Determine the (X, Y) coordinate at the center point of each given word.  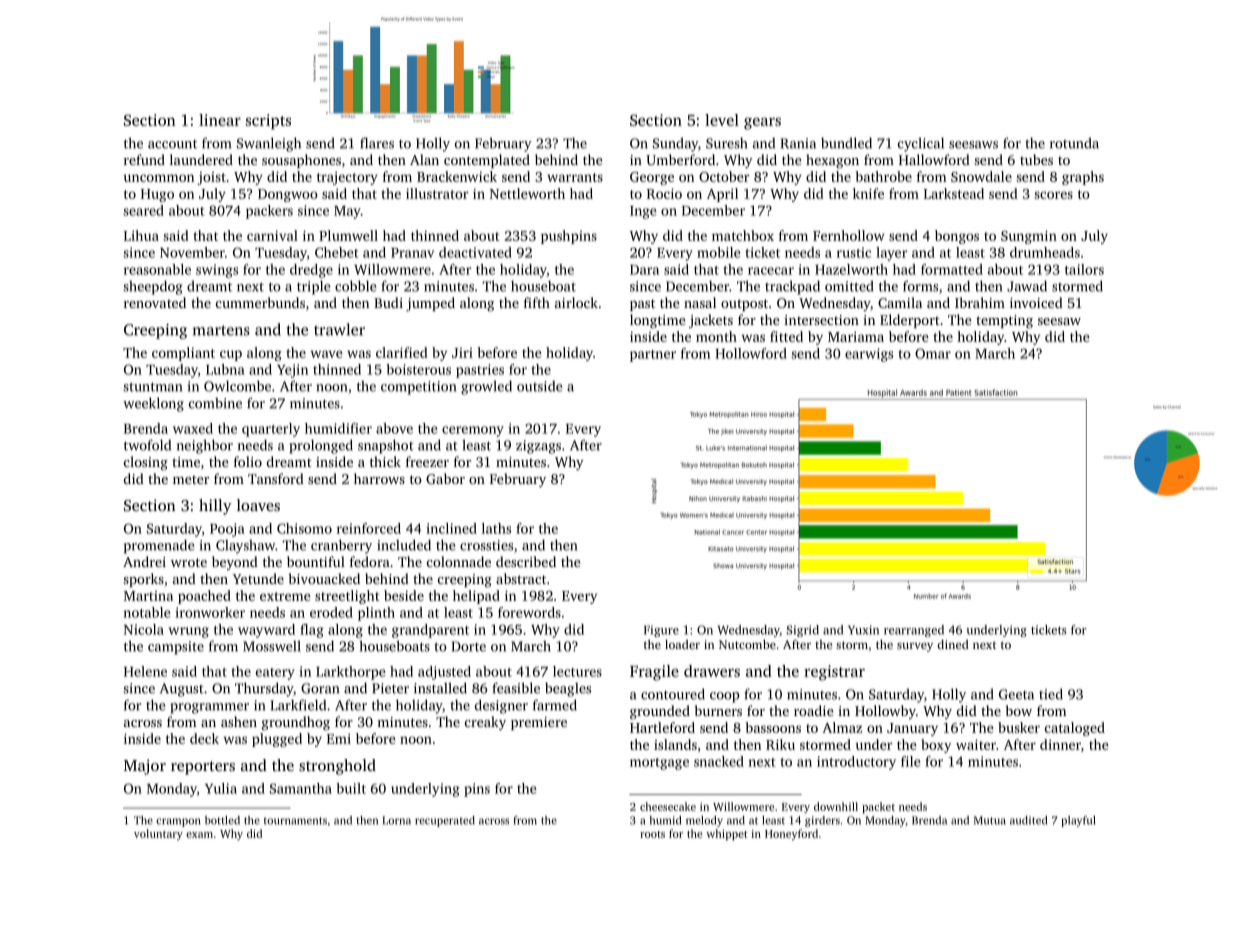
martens (221, 330)
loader (682, 644)
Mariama (856, 336)
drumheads (1045, 252)
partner (653, 356)
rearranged (914, 631)
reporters (203, 768)
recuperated (445, 821)
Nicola (144, 629)
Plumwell (348, 235)
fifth (537, 302)
